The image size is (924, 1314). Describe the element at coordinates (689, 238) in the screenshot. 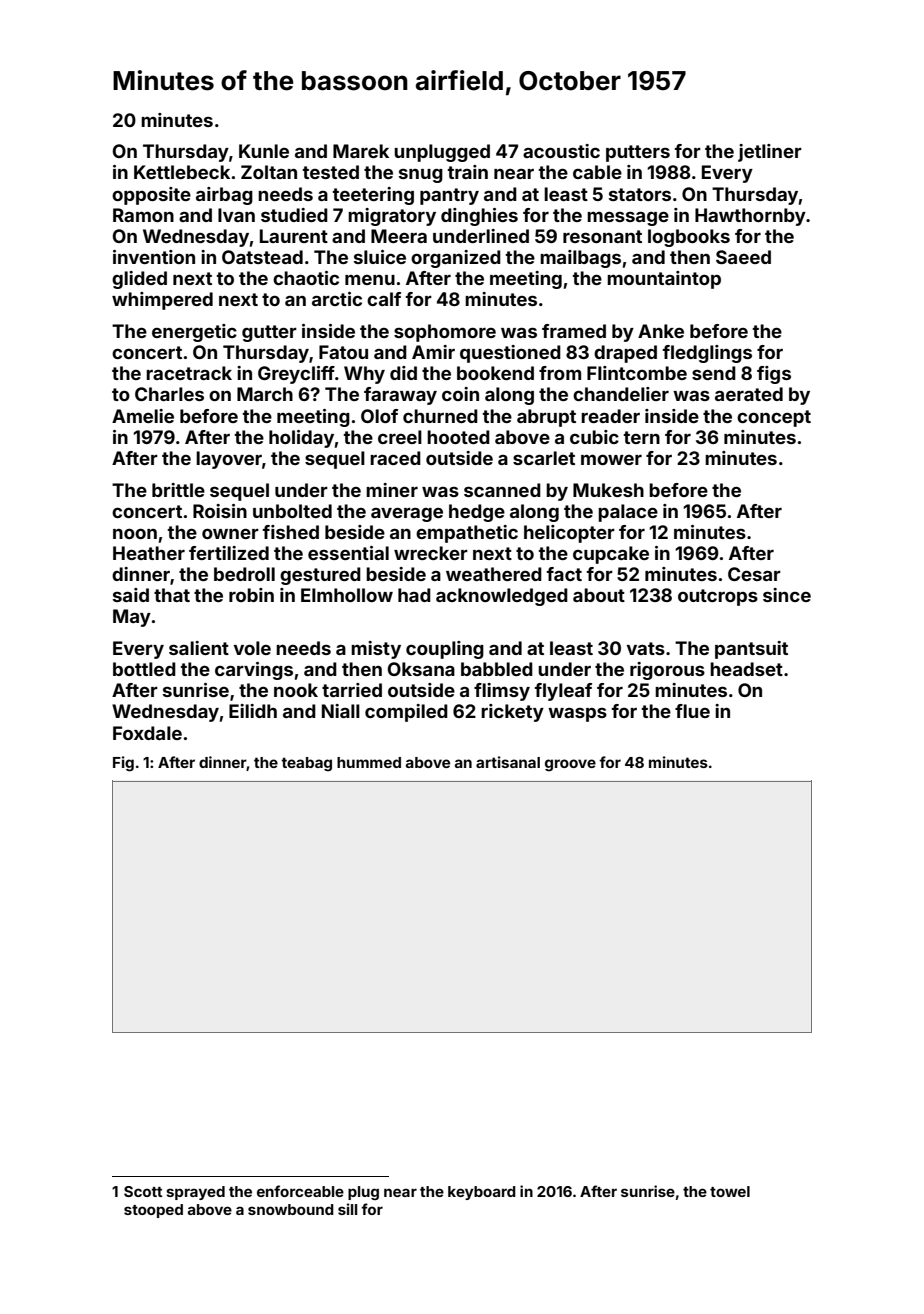

I see `logbooks` at that location.
